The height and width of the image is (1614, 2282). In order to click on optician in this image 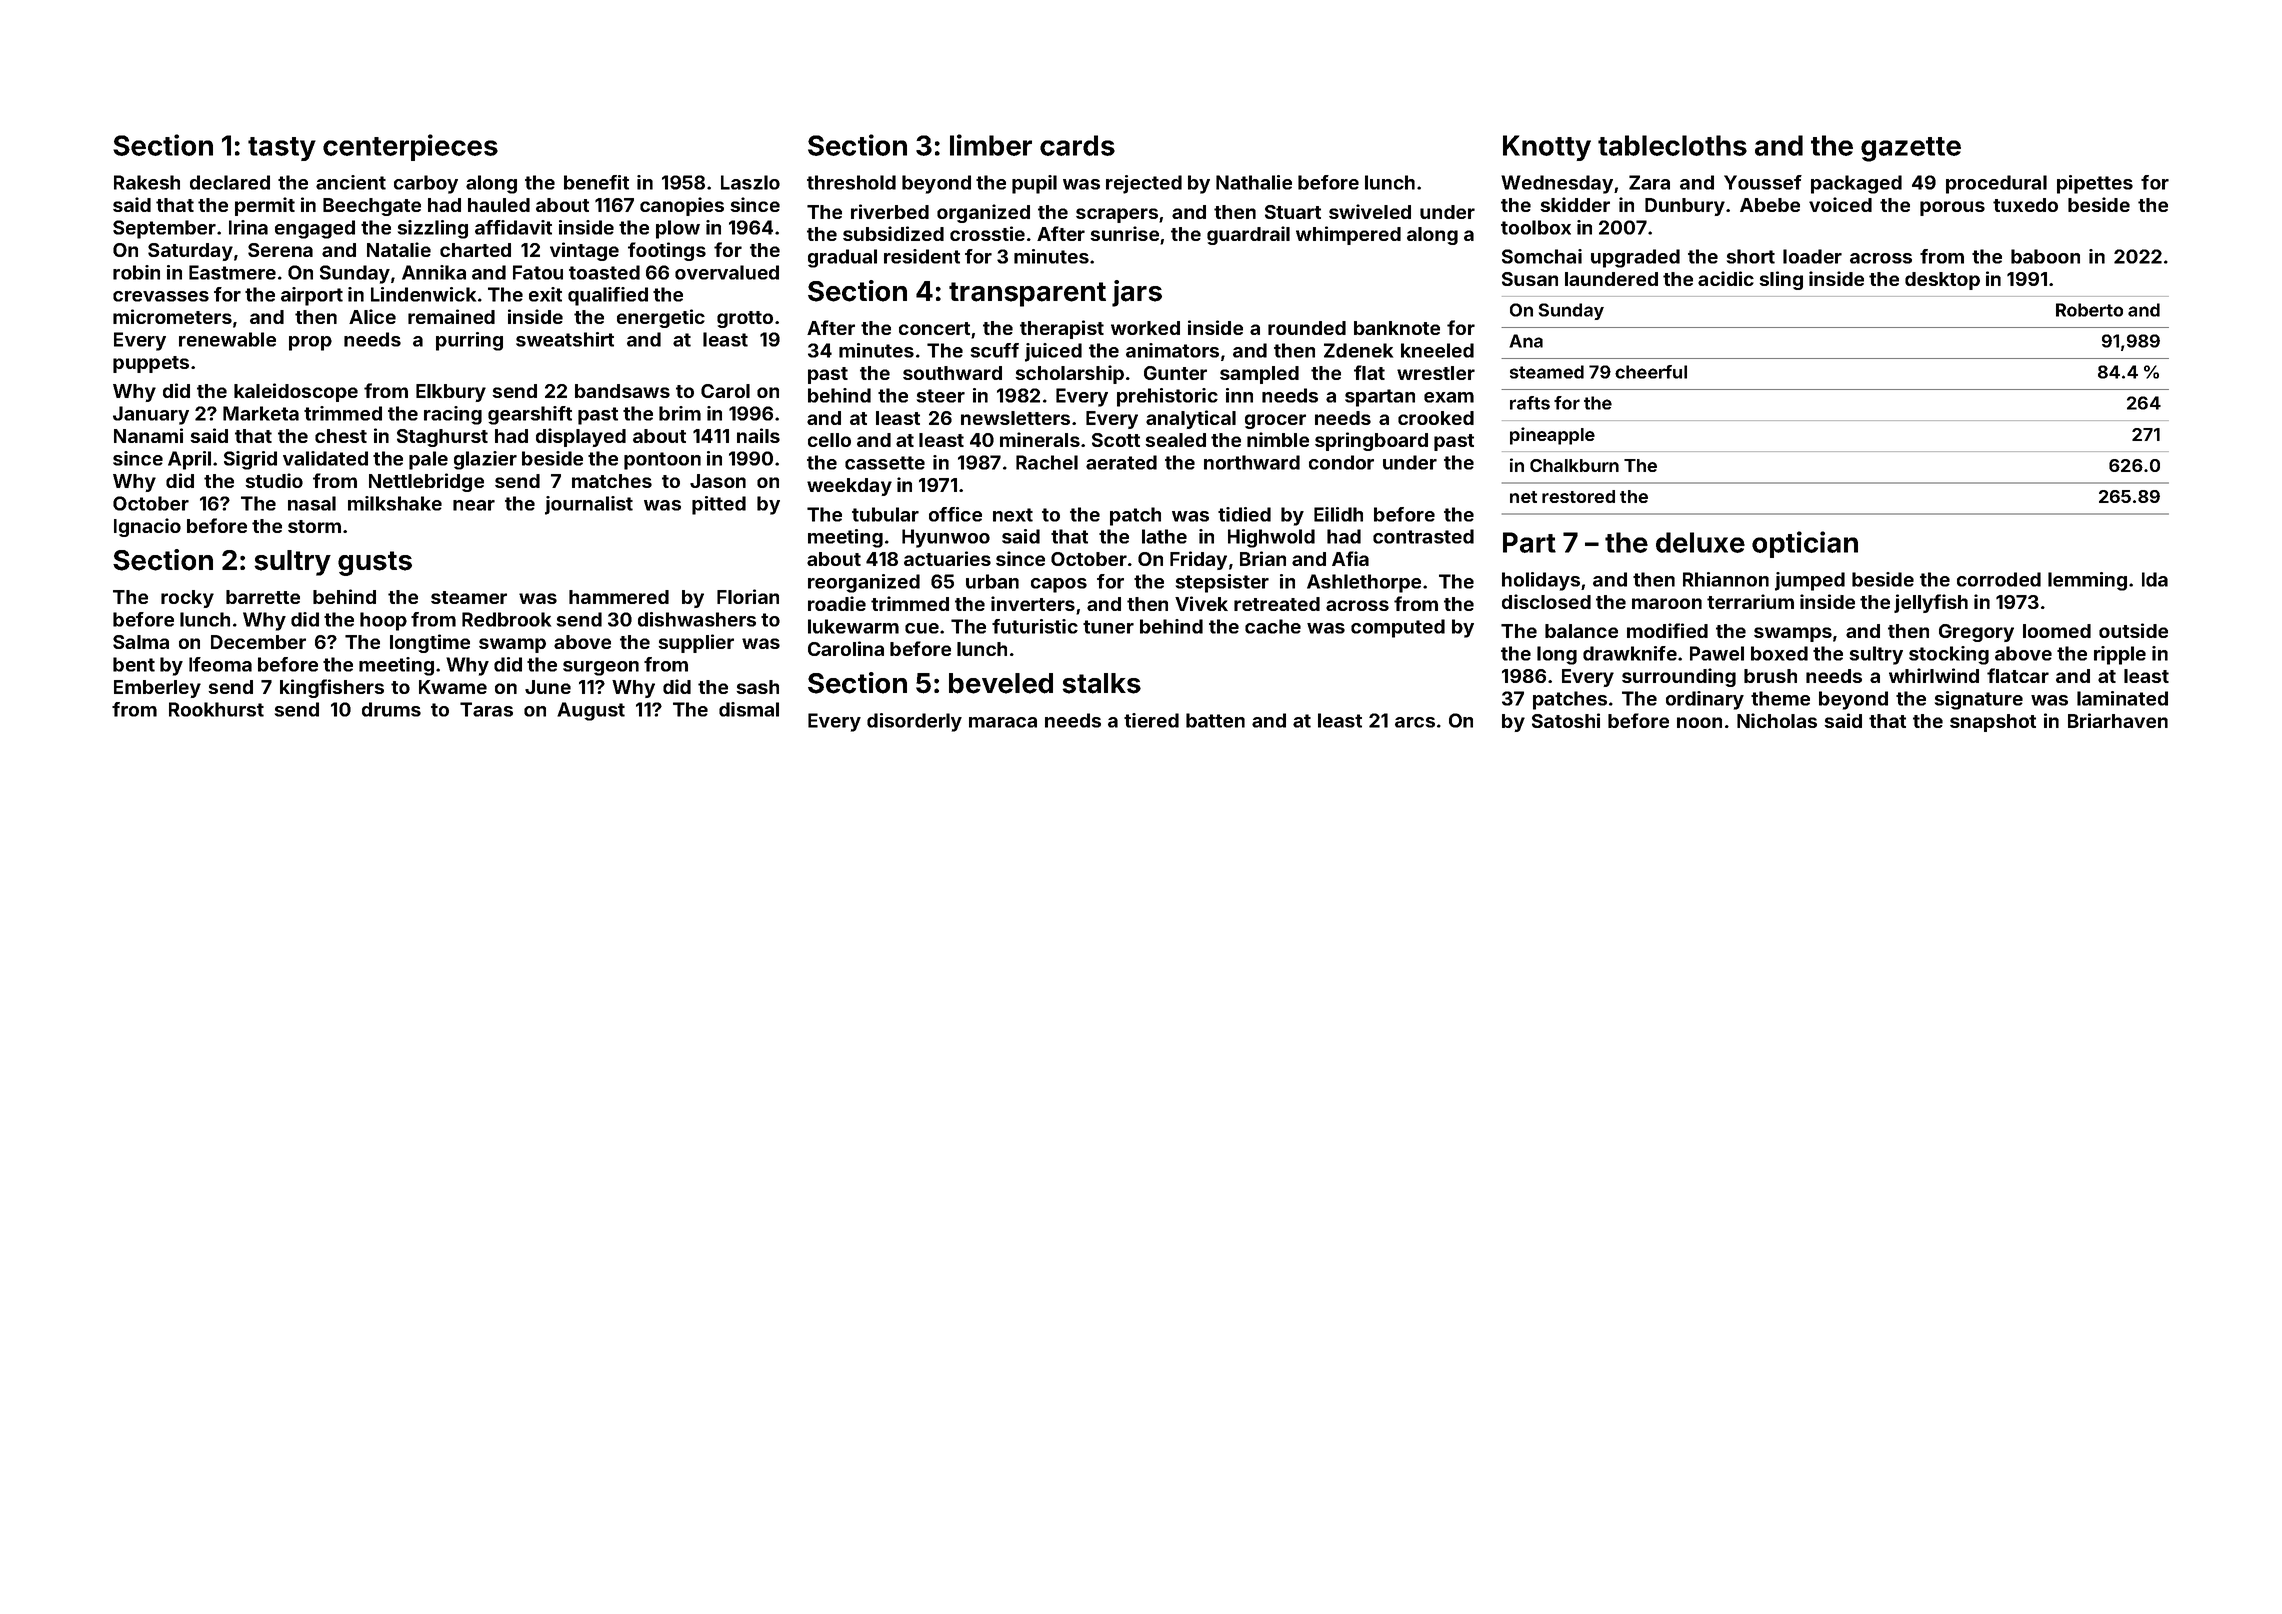, I will do `click(1805, 544)`.
